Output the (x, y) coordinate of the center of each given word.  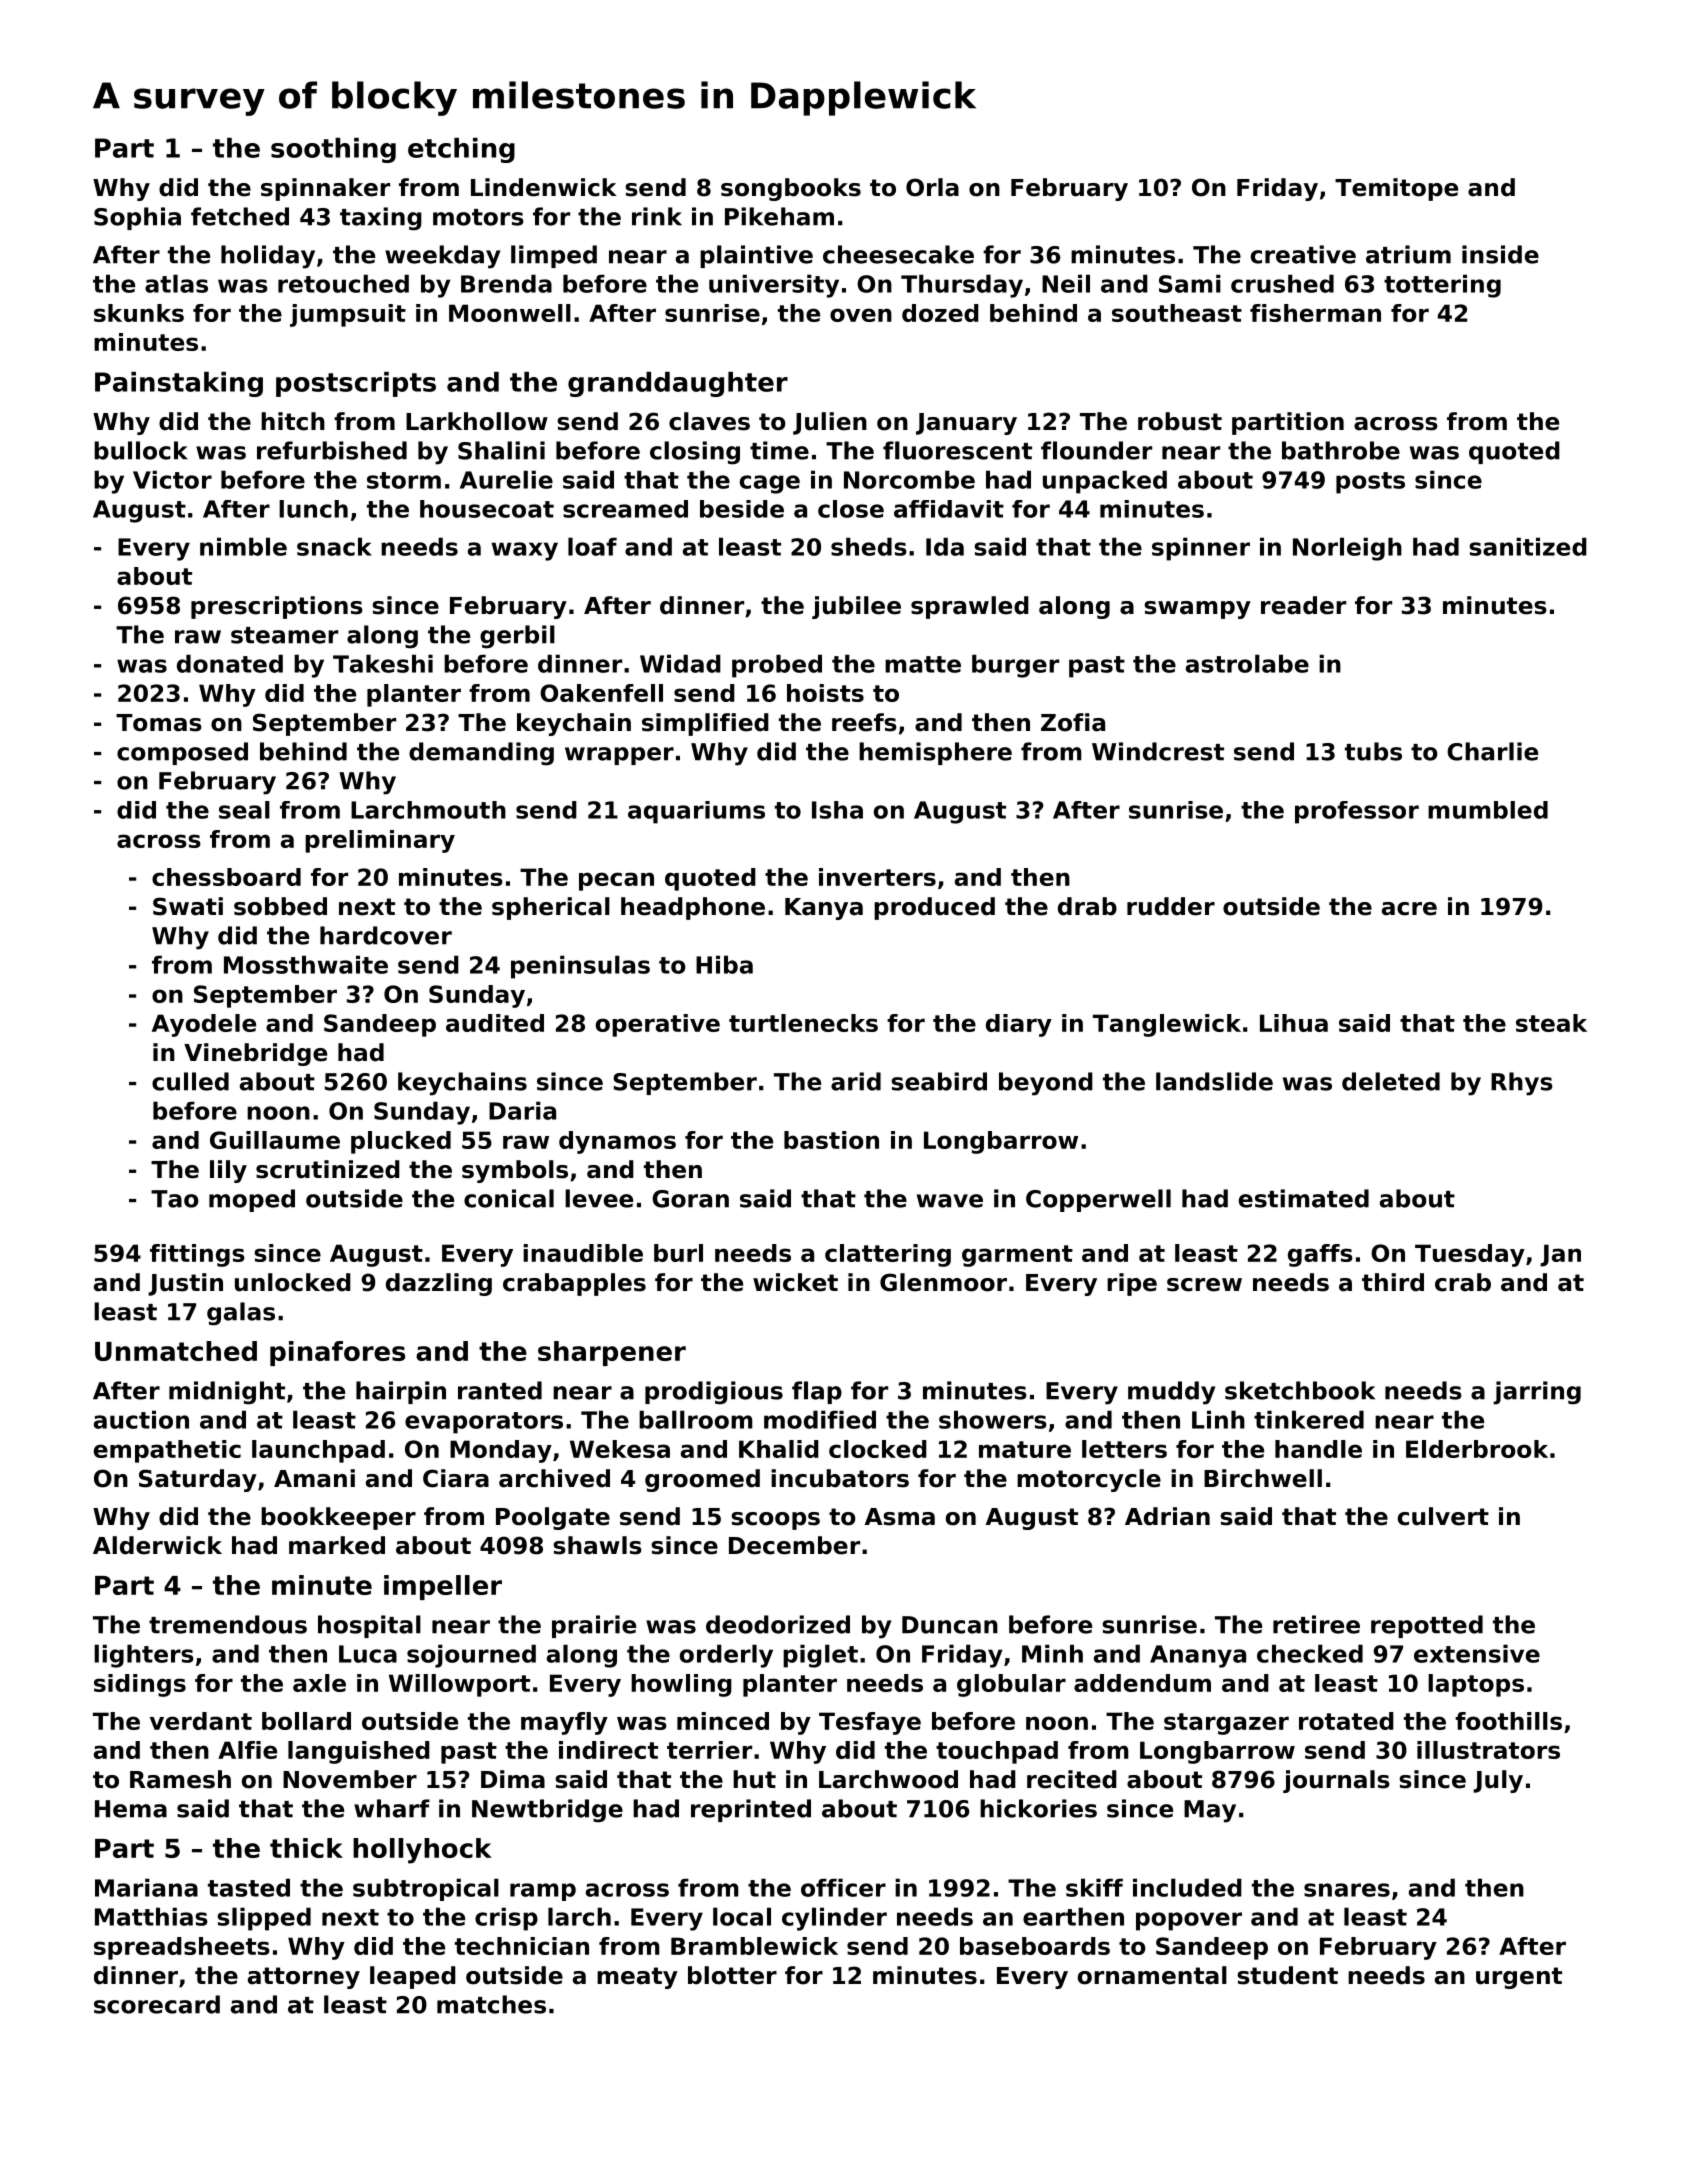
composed (182, 753)
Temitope (1396, 189)
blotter (732, 1975)
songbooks (791, 189)
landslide (1214, 1081)
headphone (693, 908)
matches (491, 2004)
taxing (381, 219)
